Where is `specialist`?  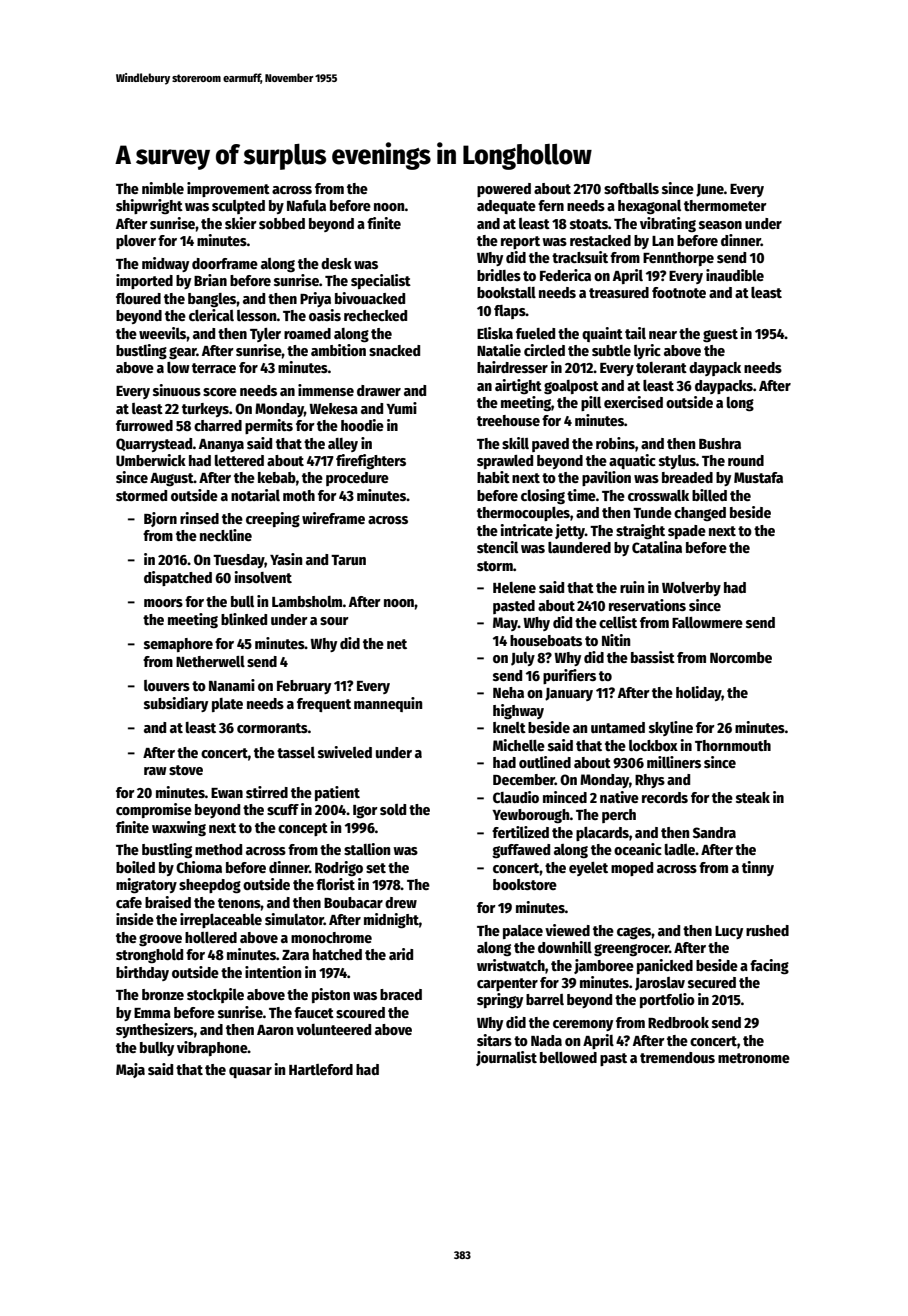
specialist is located at coordinates (381, 281).
